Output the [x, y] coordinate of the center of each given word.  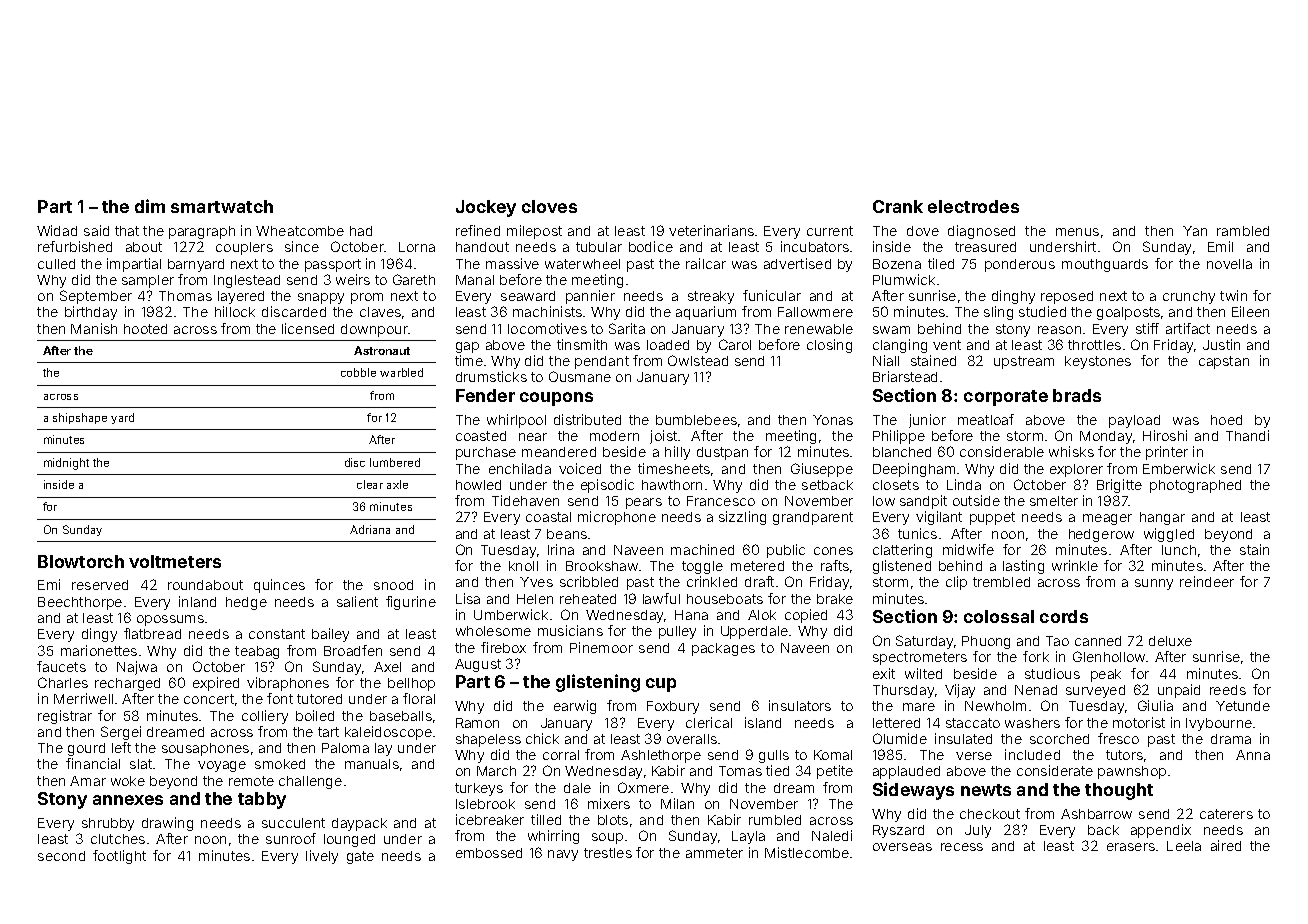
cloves [549, 206]
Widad [57, 230]
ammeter [714, 853]
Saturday [924, 642]
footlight [119, 857]
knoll [523, 566]
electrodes [973, 206]
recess [962, 847]
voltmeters [175, 561]
